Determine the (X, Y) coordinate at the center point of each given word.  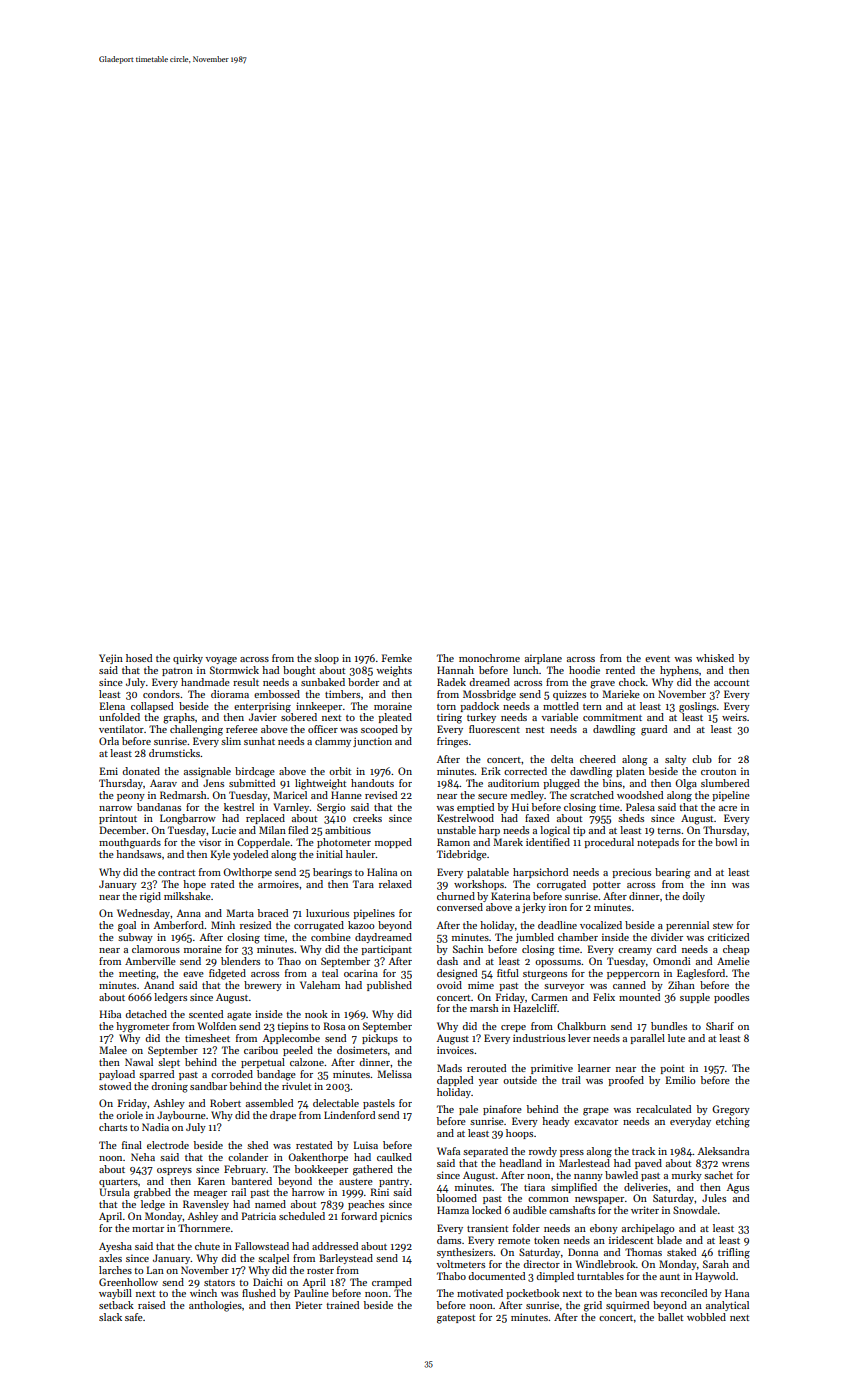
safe (134, 1317)
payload (117, 1075)
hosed (139, 658)
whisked (715, 658)
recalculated (663, 1109)
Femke (397, 658)
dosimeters (362, 1050)
